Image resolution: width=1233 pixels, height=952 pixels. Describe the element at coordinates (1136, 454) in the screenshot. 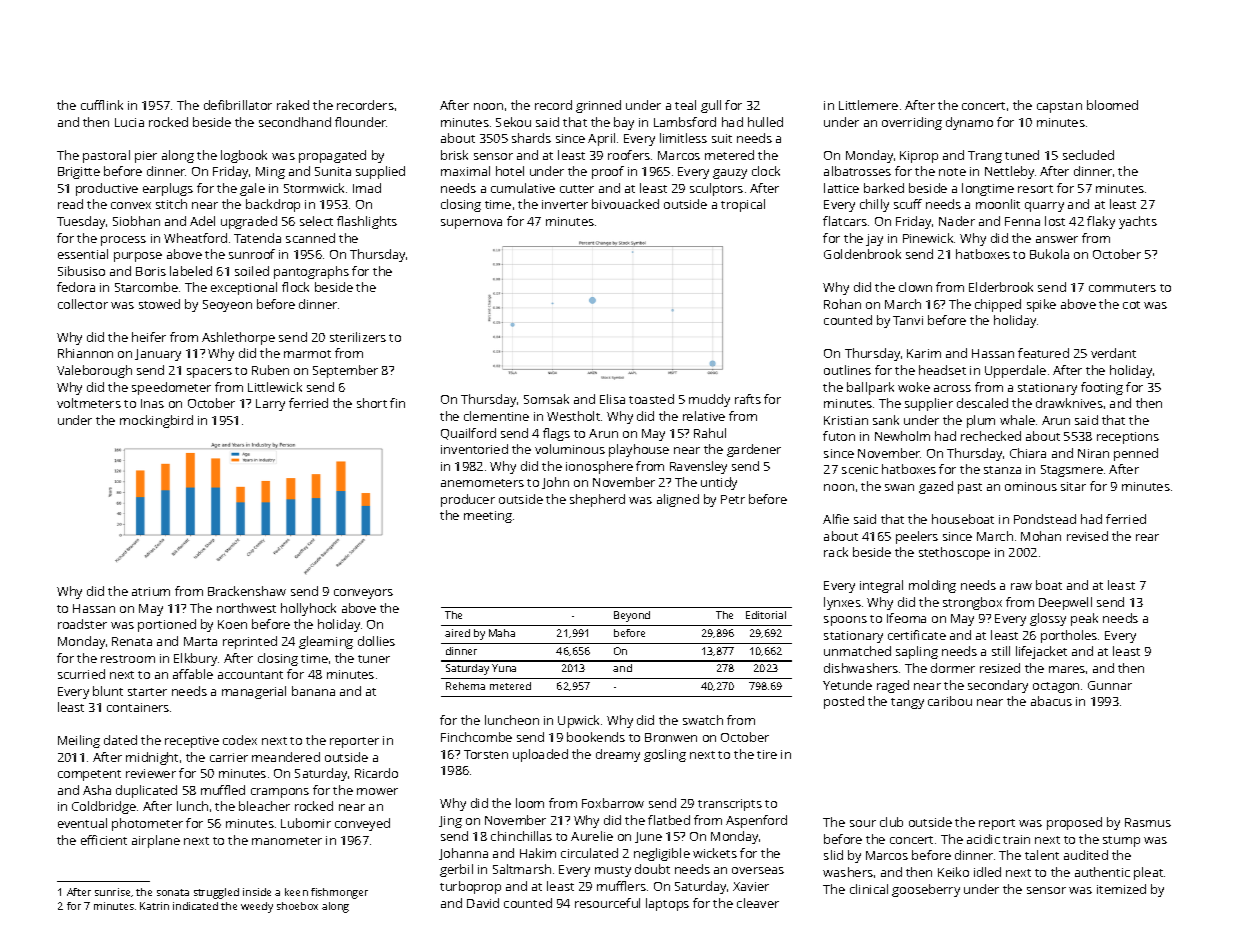

I see `penned` at that location.
